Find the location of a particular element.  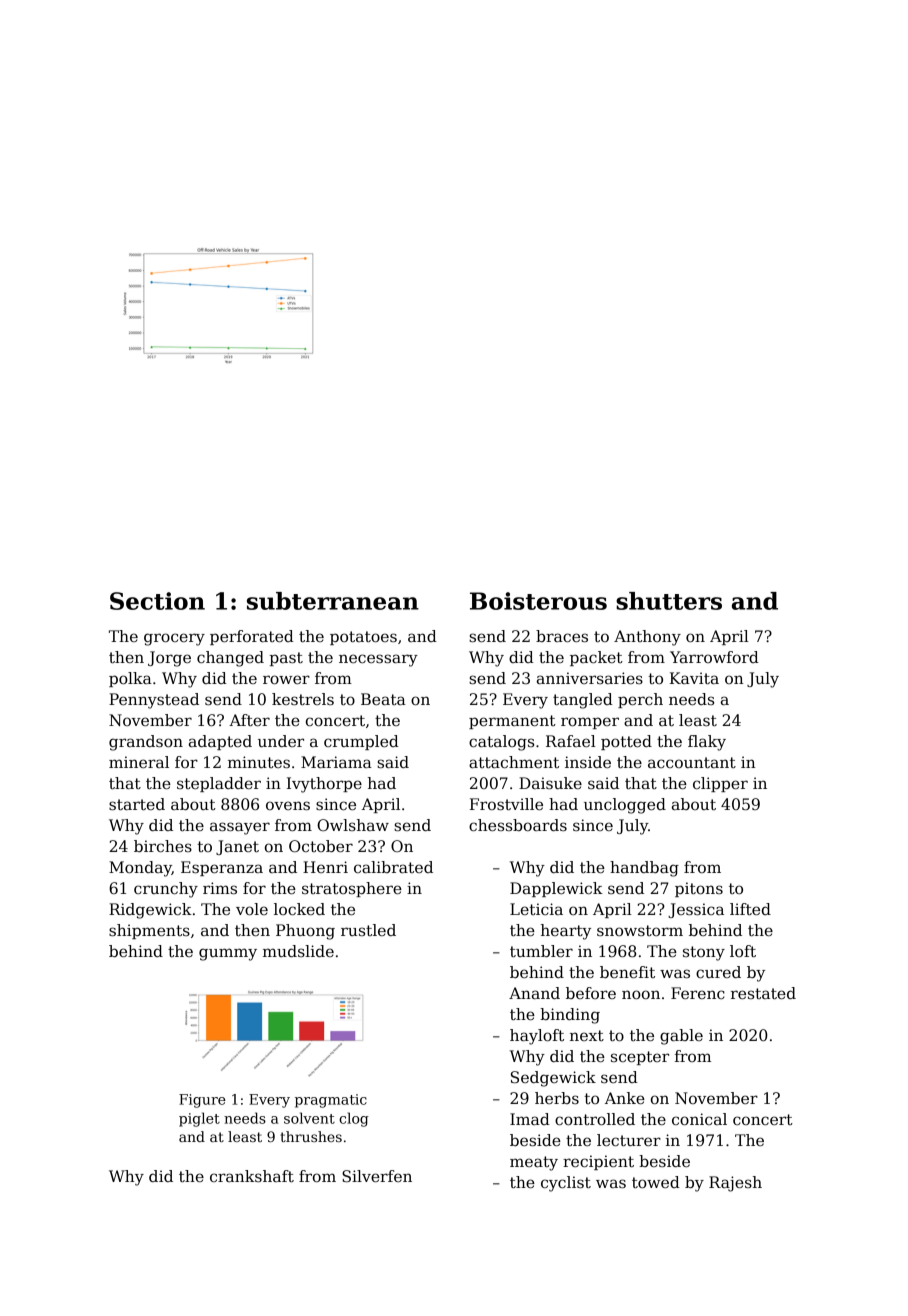

kestrels is located at coordinates (303, 699).
